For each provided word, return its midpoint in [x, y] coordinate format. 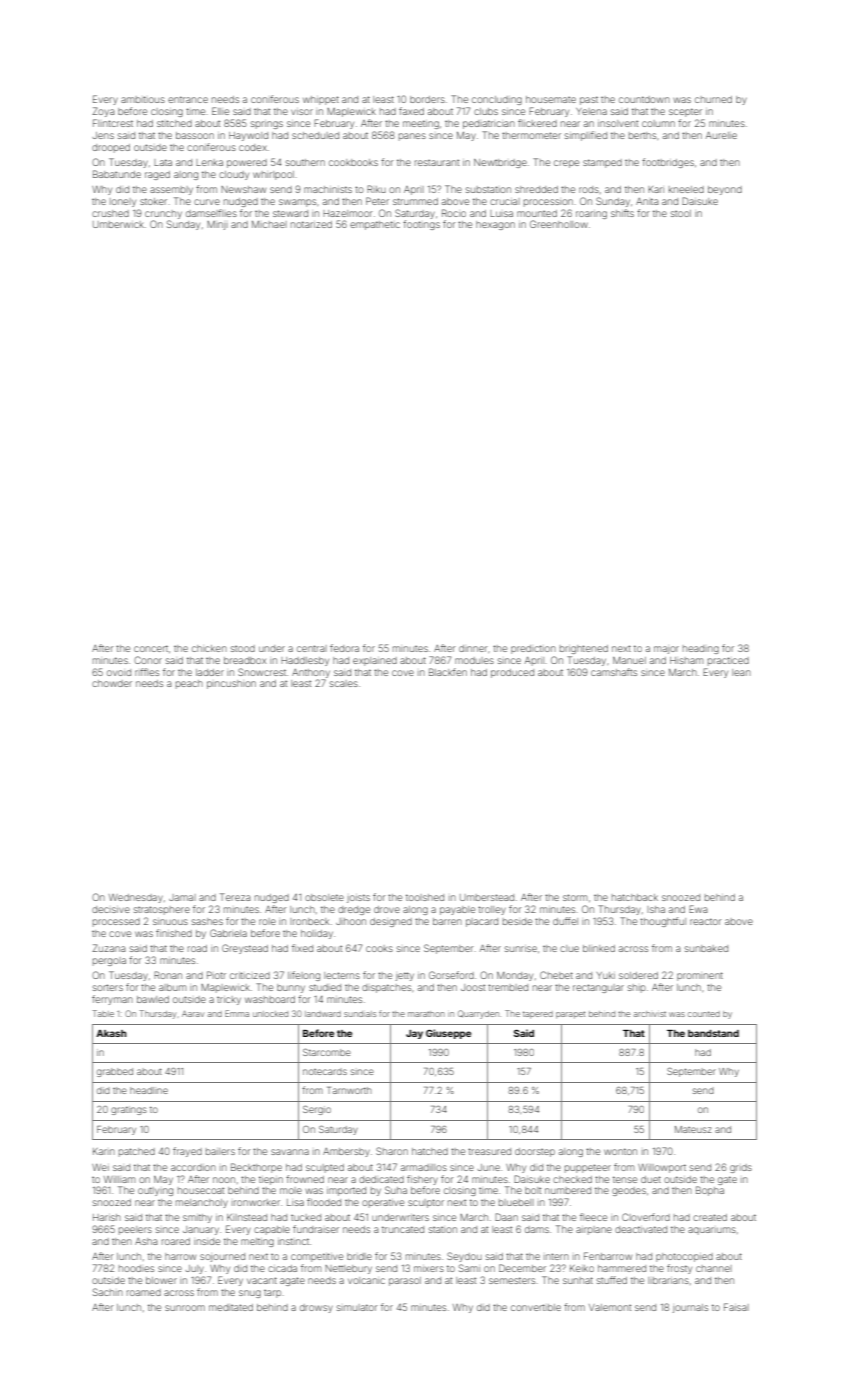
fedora [344, 648]
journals [690, 1308]
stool [681, 213]
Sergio [317, 1110]
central [312, 648]
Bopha [710, 1191]
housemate [551, 99]
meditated [231, 1307]
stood [243, 648]
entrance [188, 99]
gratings [129, 1110]
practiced [728, 661]
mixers [429, 1269]
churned [713, 99]
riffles [147, 672]
